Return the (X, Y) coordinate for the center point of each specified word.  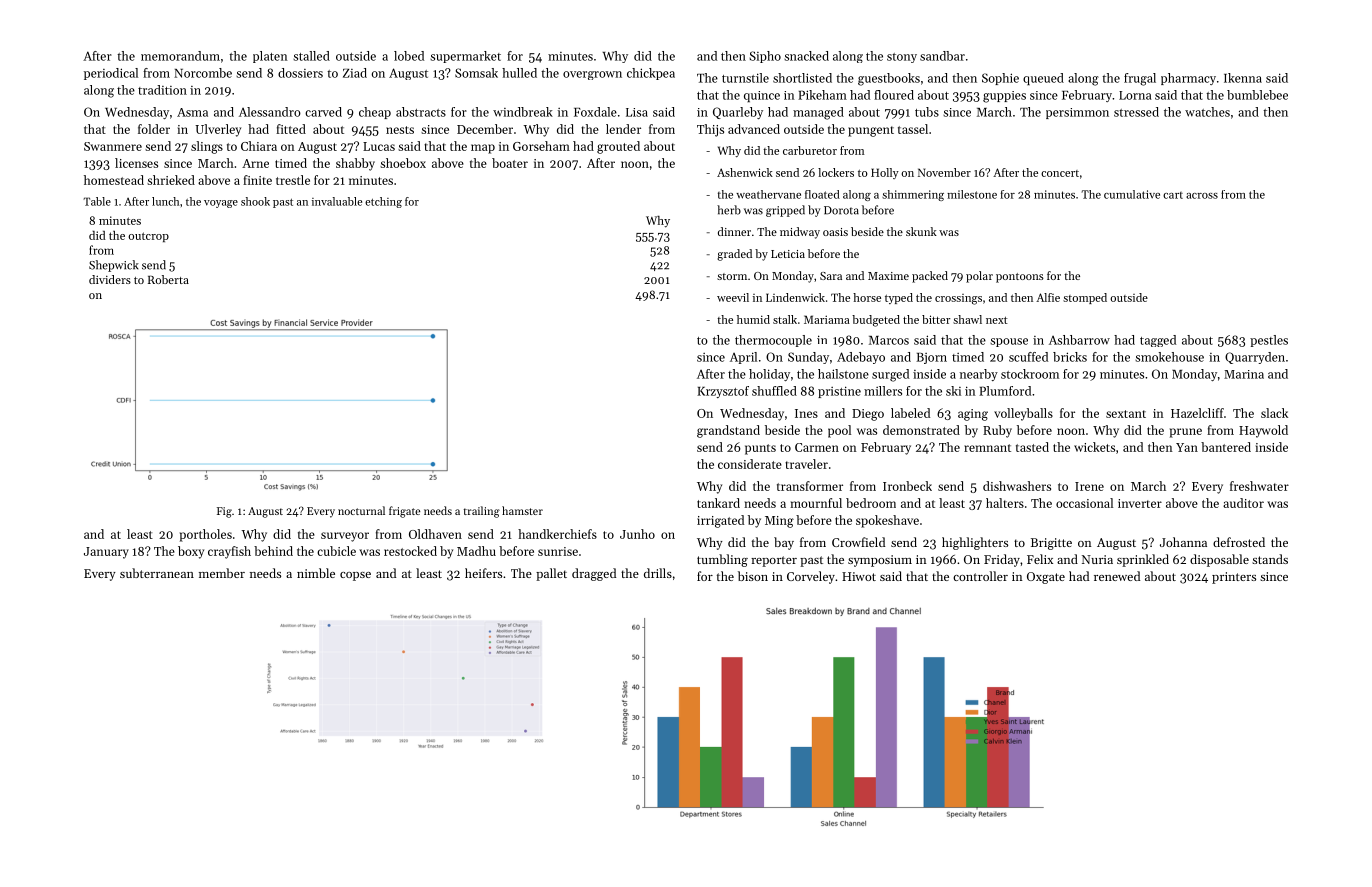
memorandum (180, 56)
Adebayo (861, 358)
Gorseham (541, 146)
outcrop (148, 237)
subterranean (157, 573)
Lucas (379, 146)
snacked (806, 56)
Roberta (168, 279)
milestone (972, 194)
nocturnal (361, 510)
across (1202, 196)
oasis (835, 232)
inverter (1140, 503)
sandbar (942, 56)
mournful (816, 503)
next (997, 320)
